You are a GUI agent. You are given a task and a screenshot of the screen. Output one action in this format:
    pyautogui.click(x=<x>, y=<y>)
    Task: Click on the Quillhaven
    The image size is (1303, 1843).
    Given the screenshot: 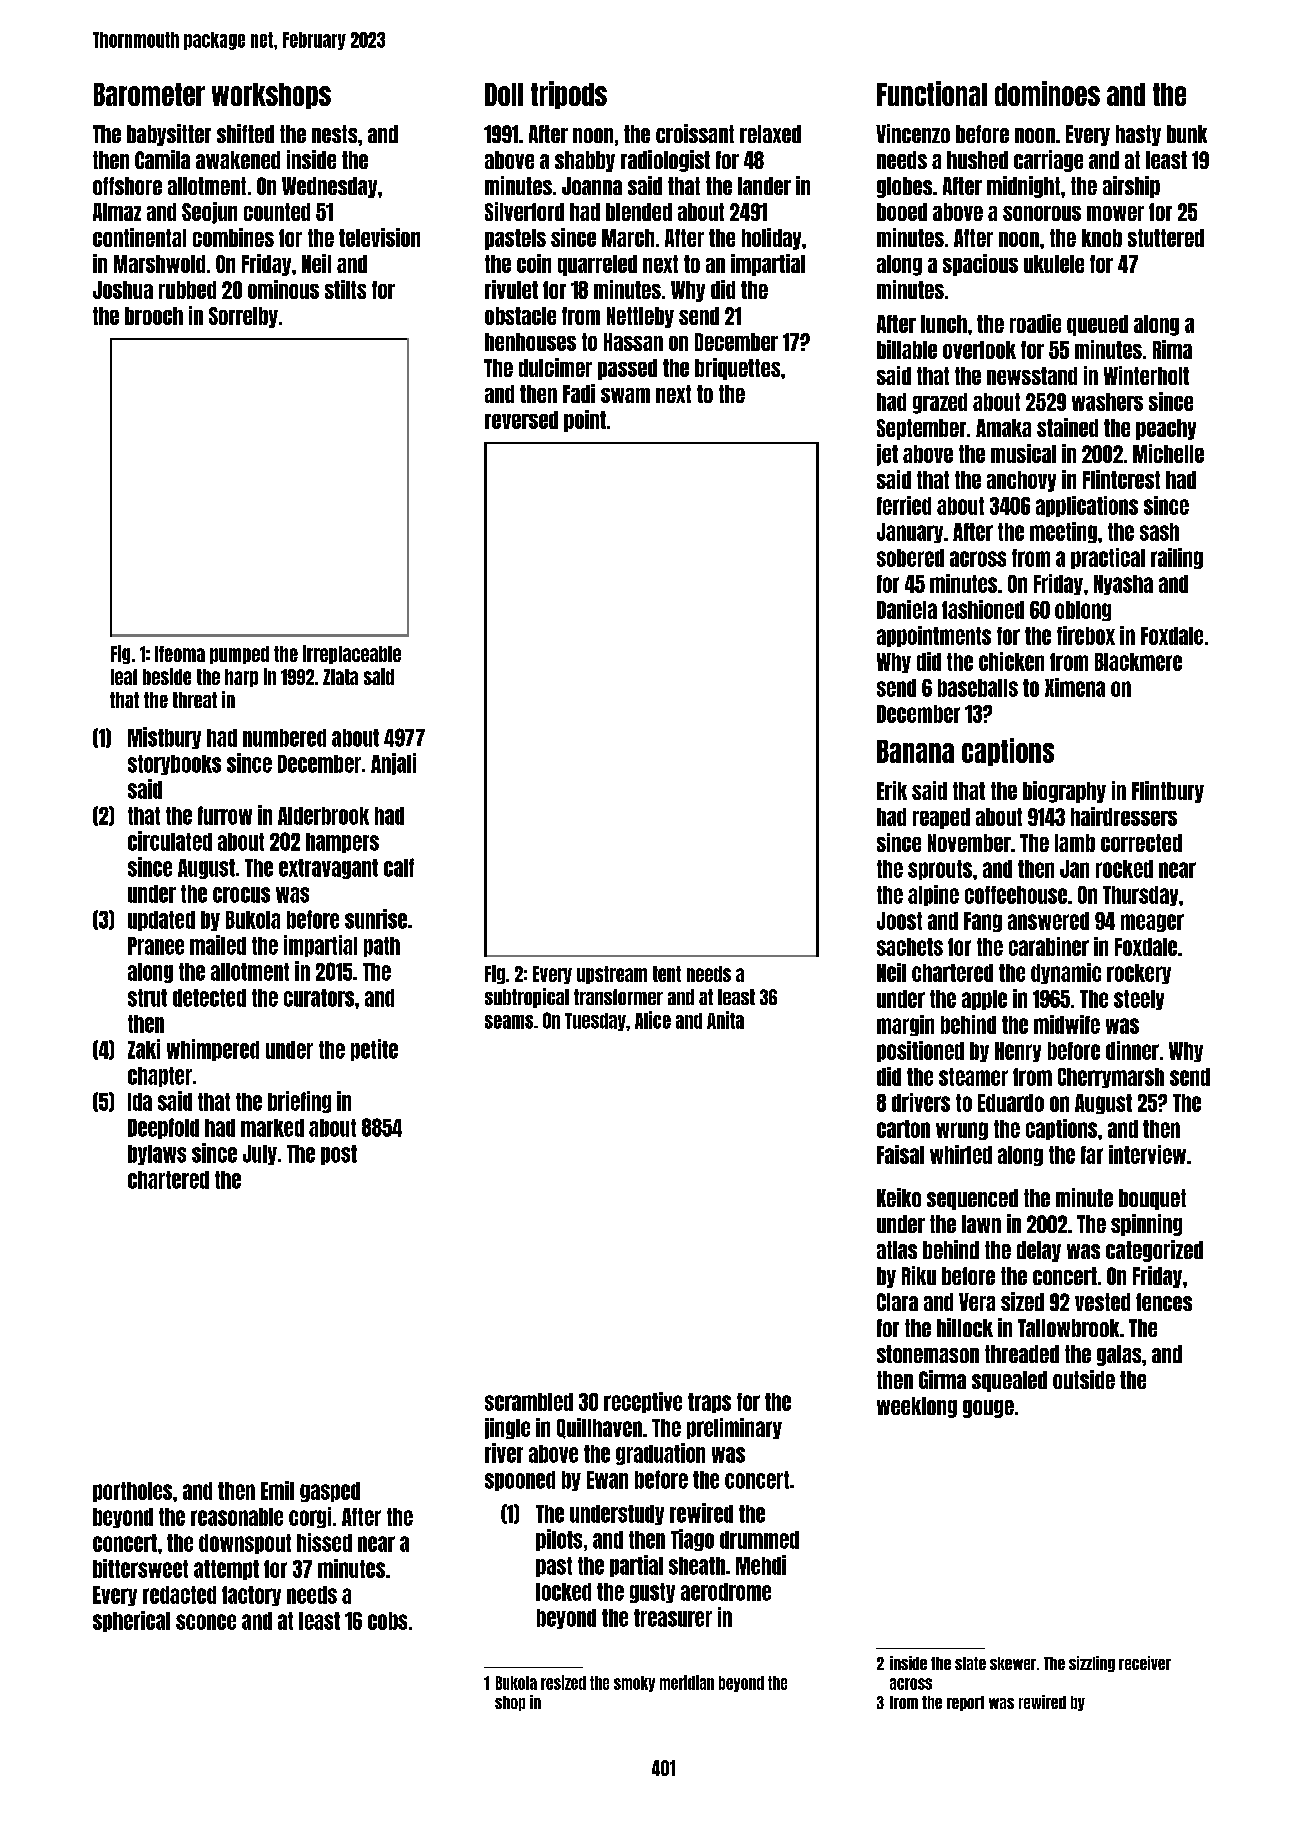 What is the action you would take?
    pyautogui.click(x=599, y=1428)
